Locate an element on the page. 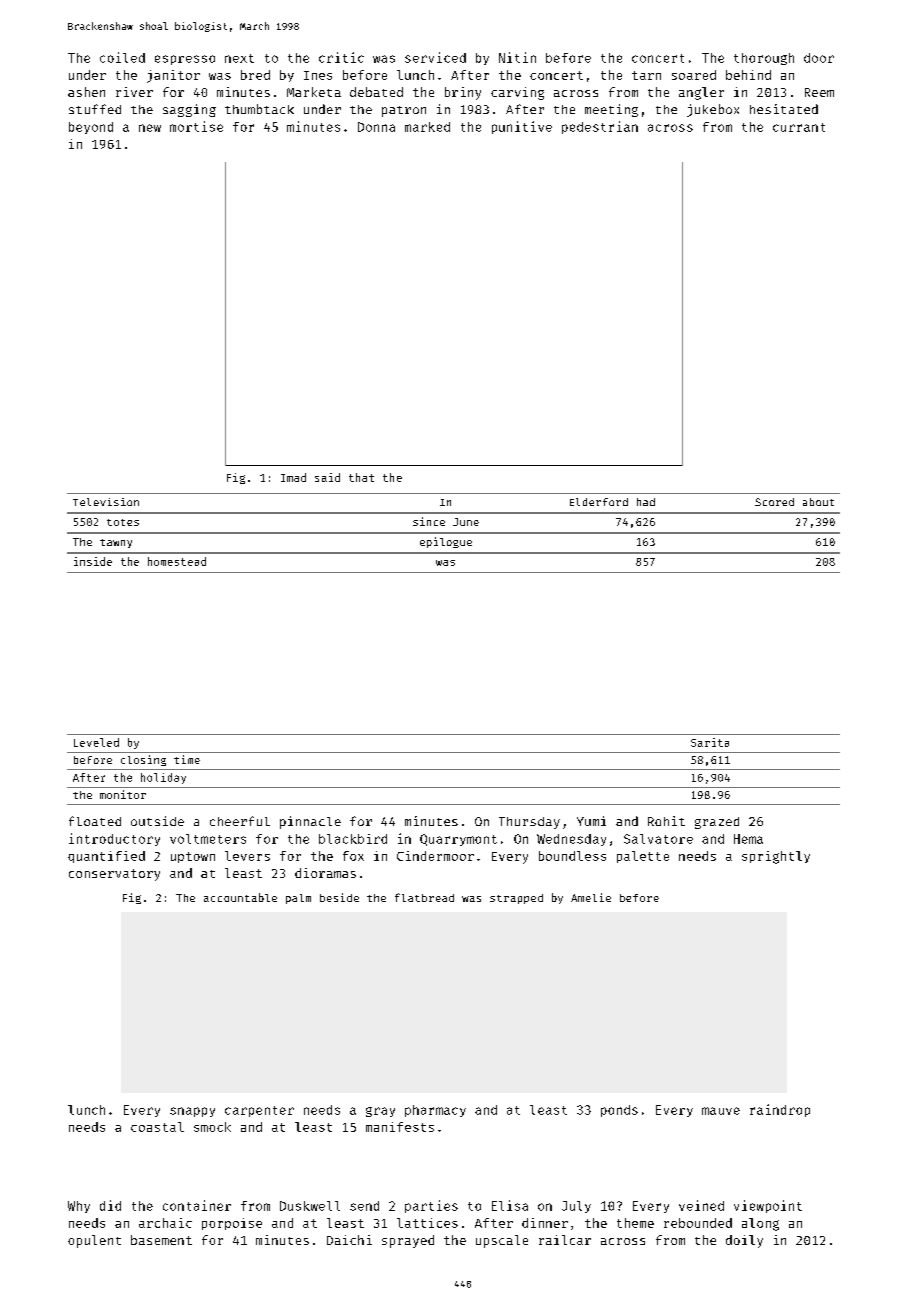  raindrop is located at coordinates (780, 1110).
